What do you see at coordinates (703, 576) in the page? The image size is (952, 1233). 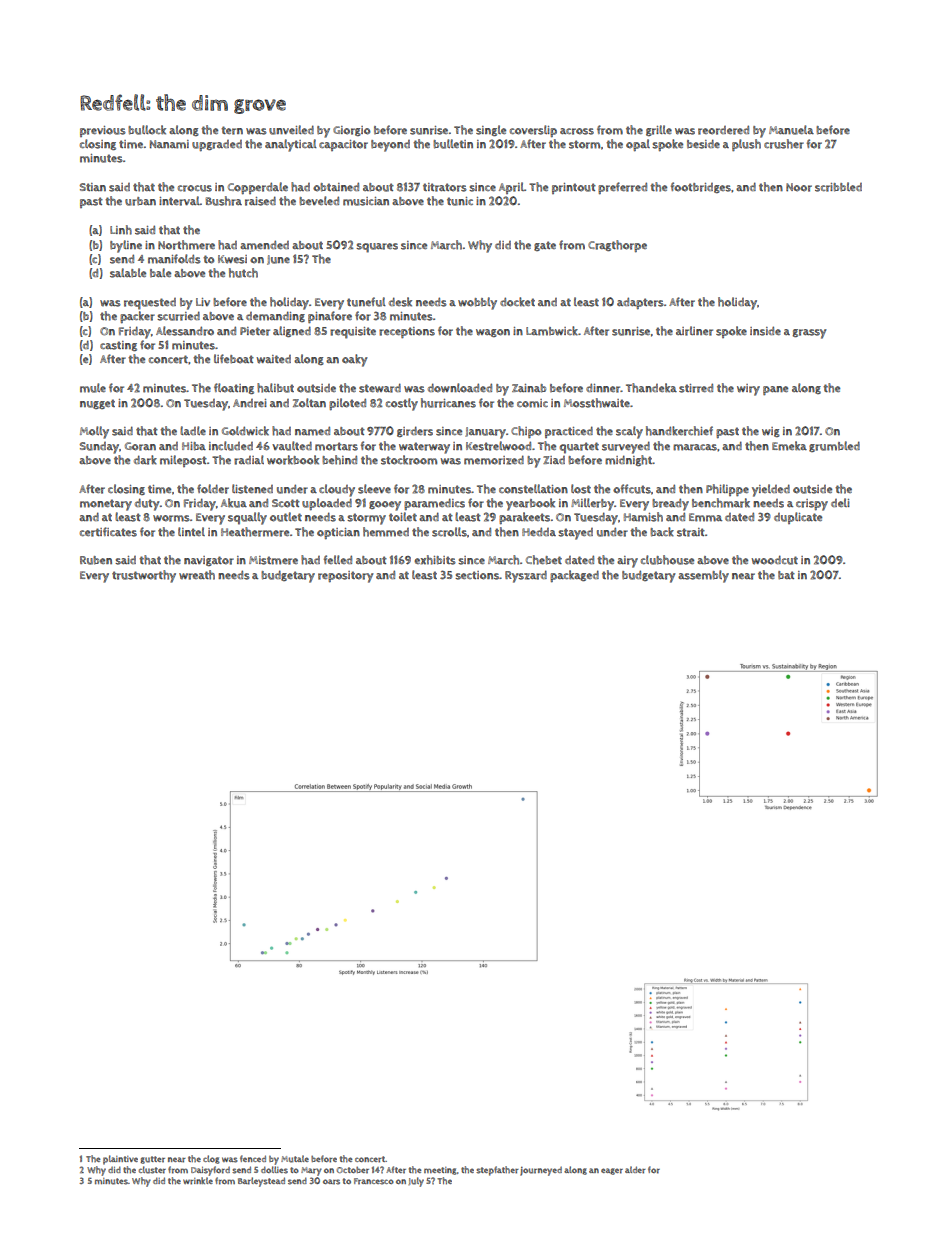 I see `assembly` at bounding box center [703, 576].
